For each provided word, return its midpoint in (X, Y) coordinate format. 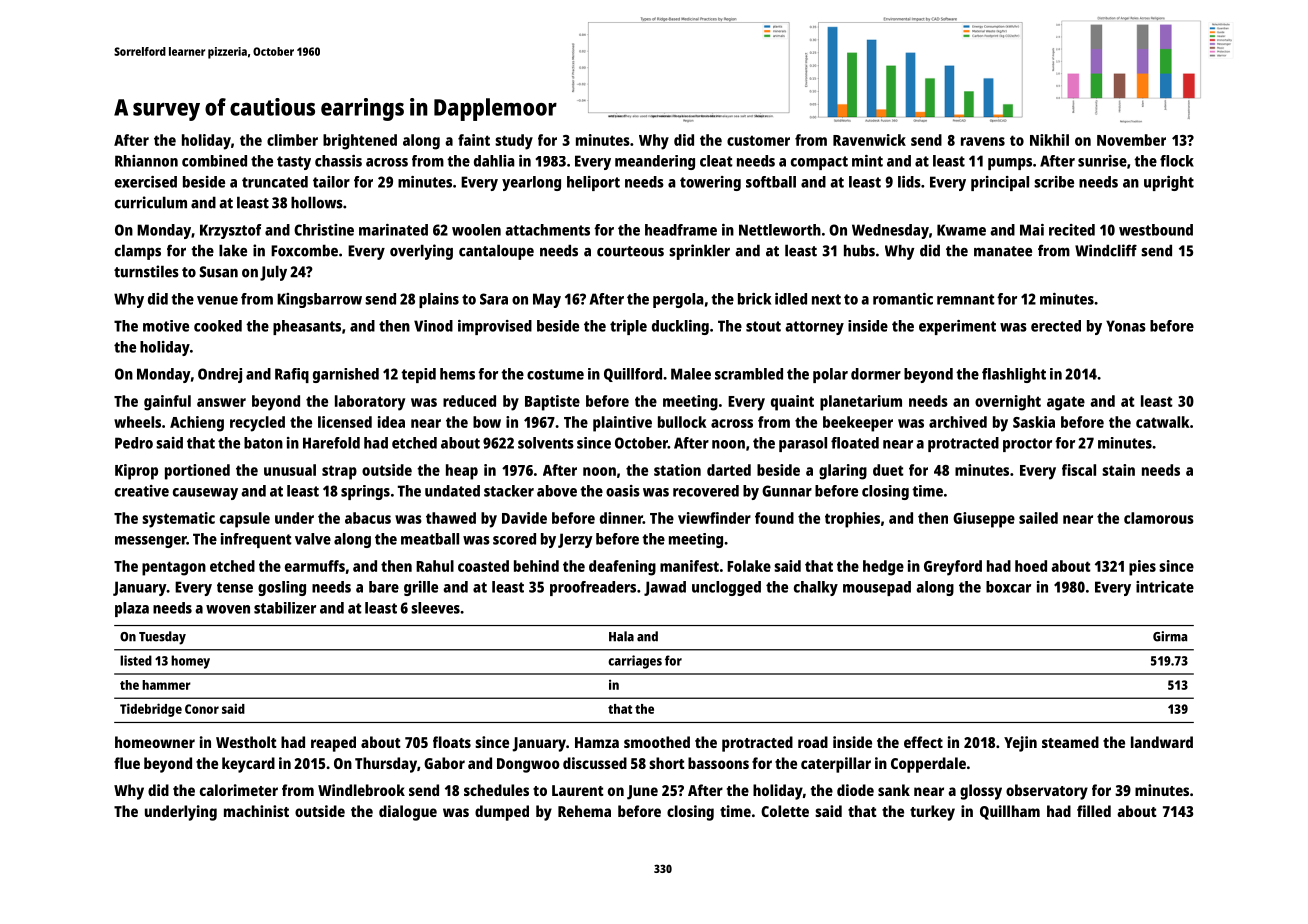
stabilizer (285, 608)
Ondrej (220, 375)
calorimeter (239, 790)
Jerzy (575, 540)
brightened (360, 142)
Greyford (953, 568)
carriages (635, 662)
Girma (1170, 636)
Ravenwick (869, 140)
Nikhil (1049, 140)
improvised (495, 327)
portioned (197, 472)
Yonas (1126, 326)
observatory (1047, 792)
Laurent (578, 790)
